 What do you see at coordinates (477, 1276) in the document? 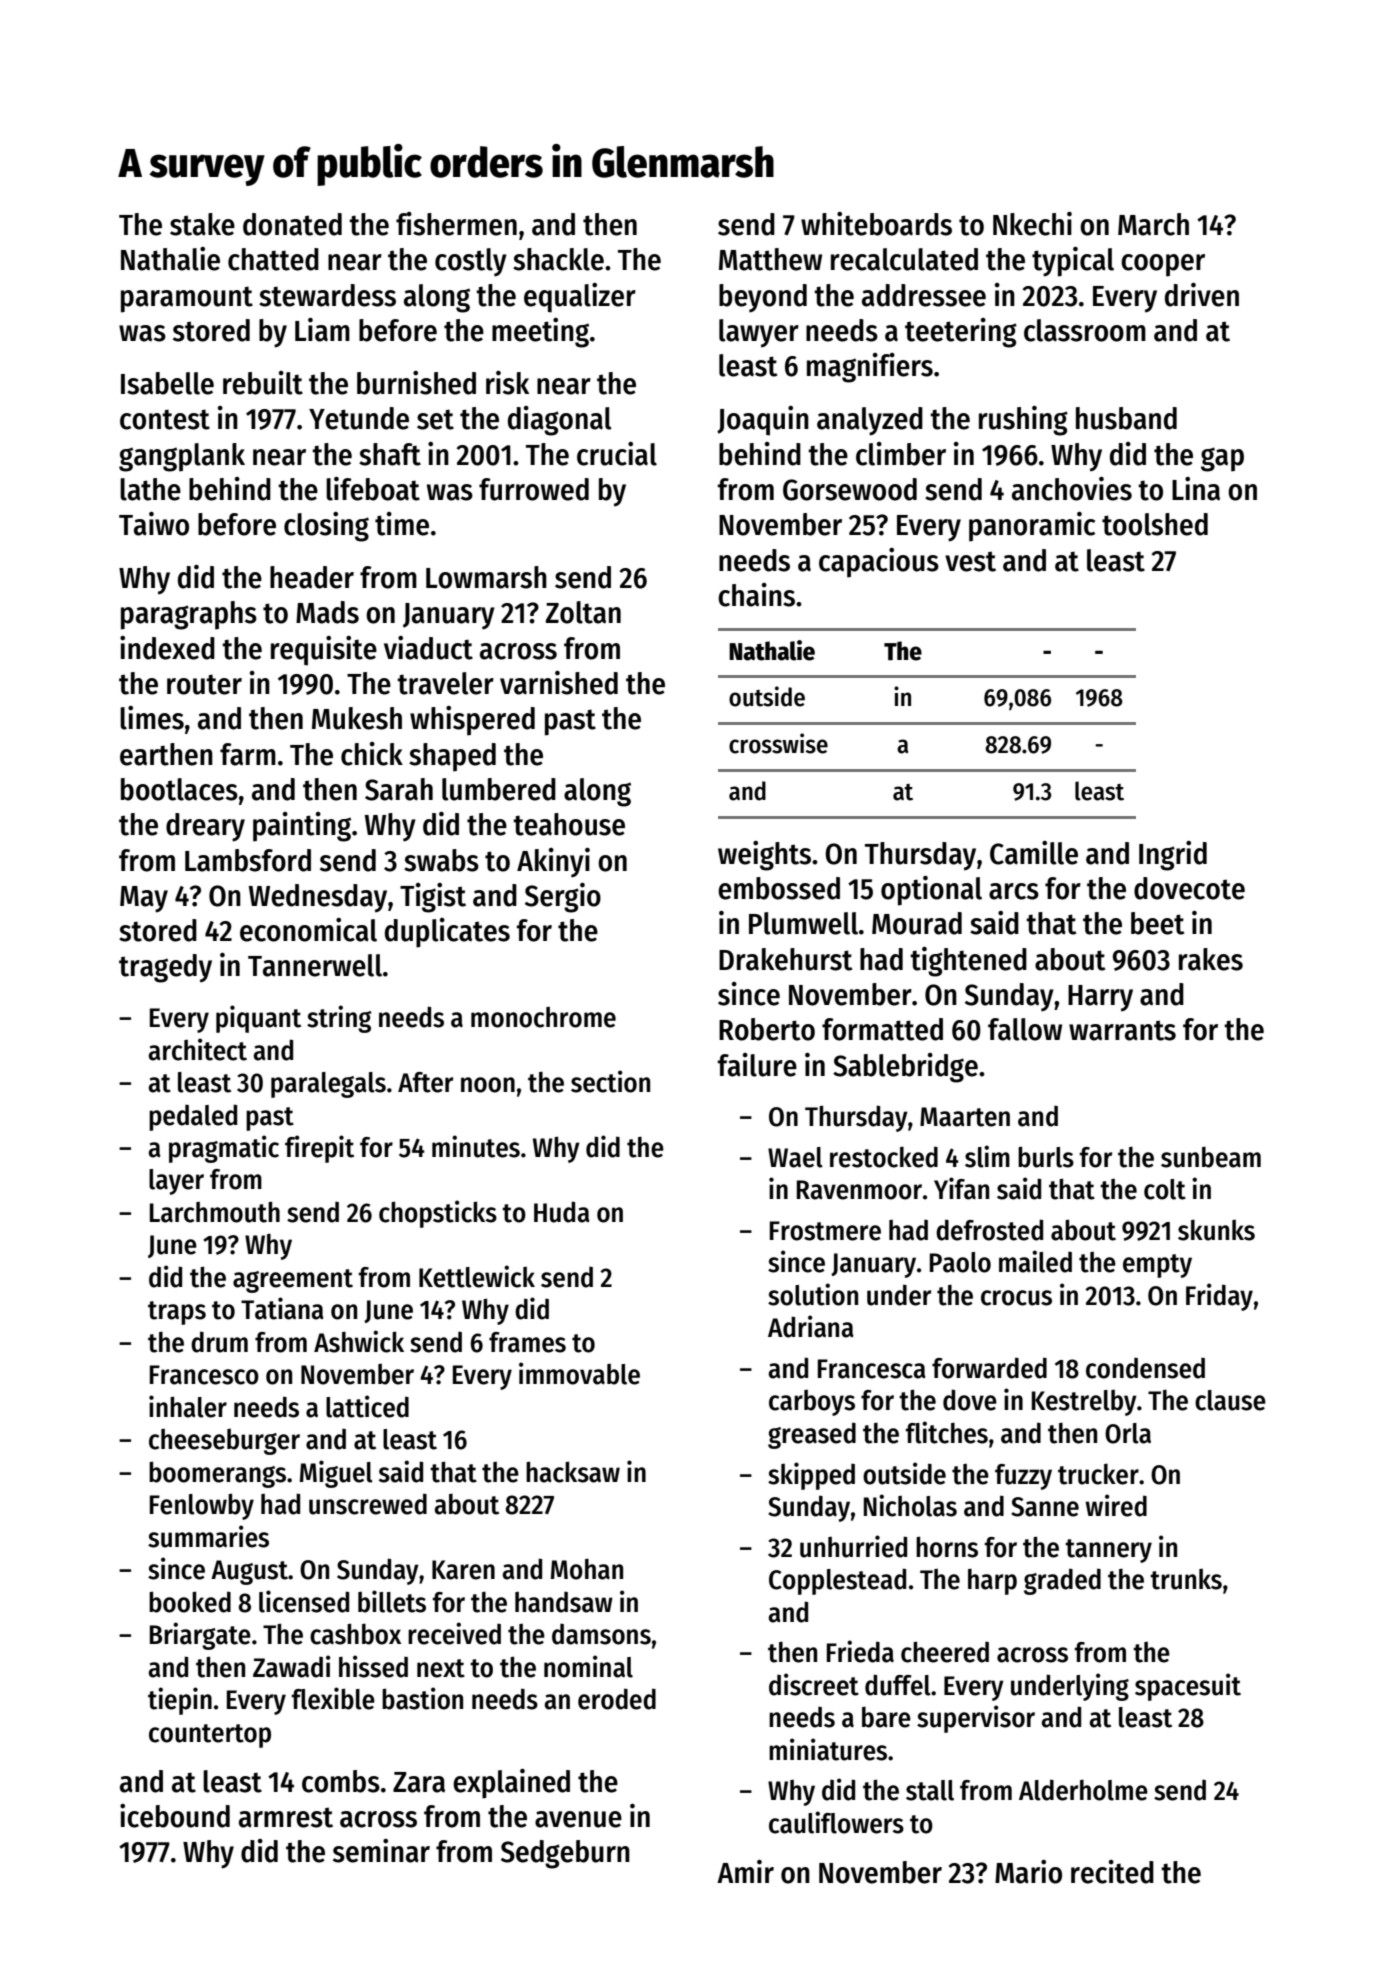
I see `Kettlewick` at bounding box center [477, 1276].
